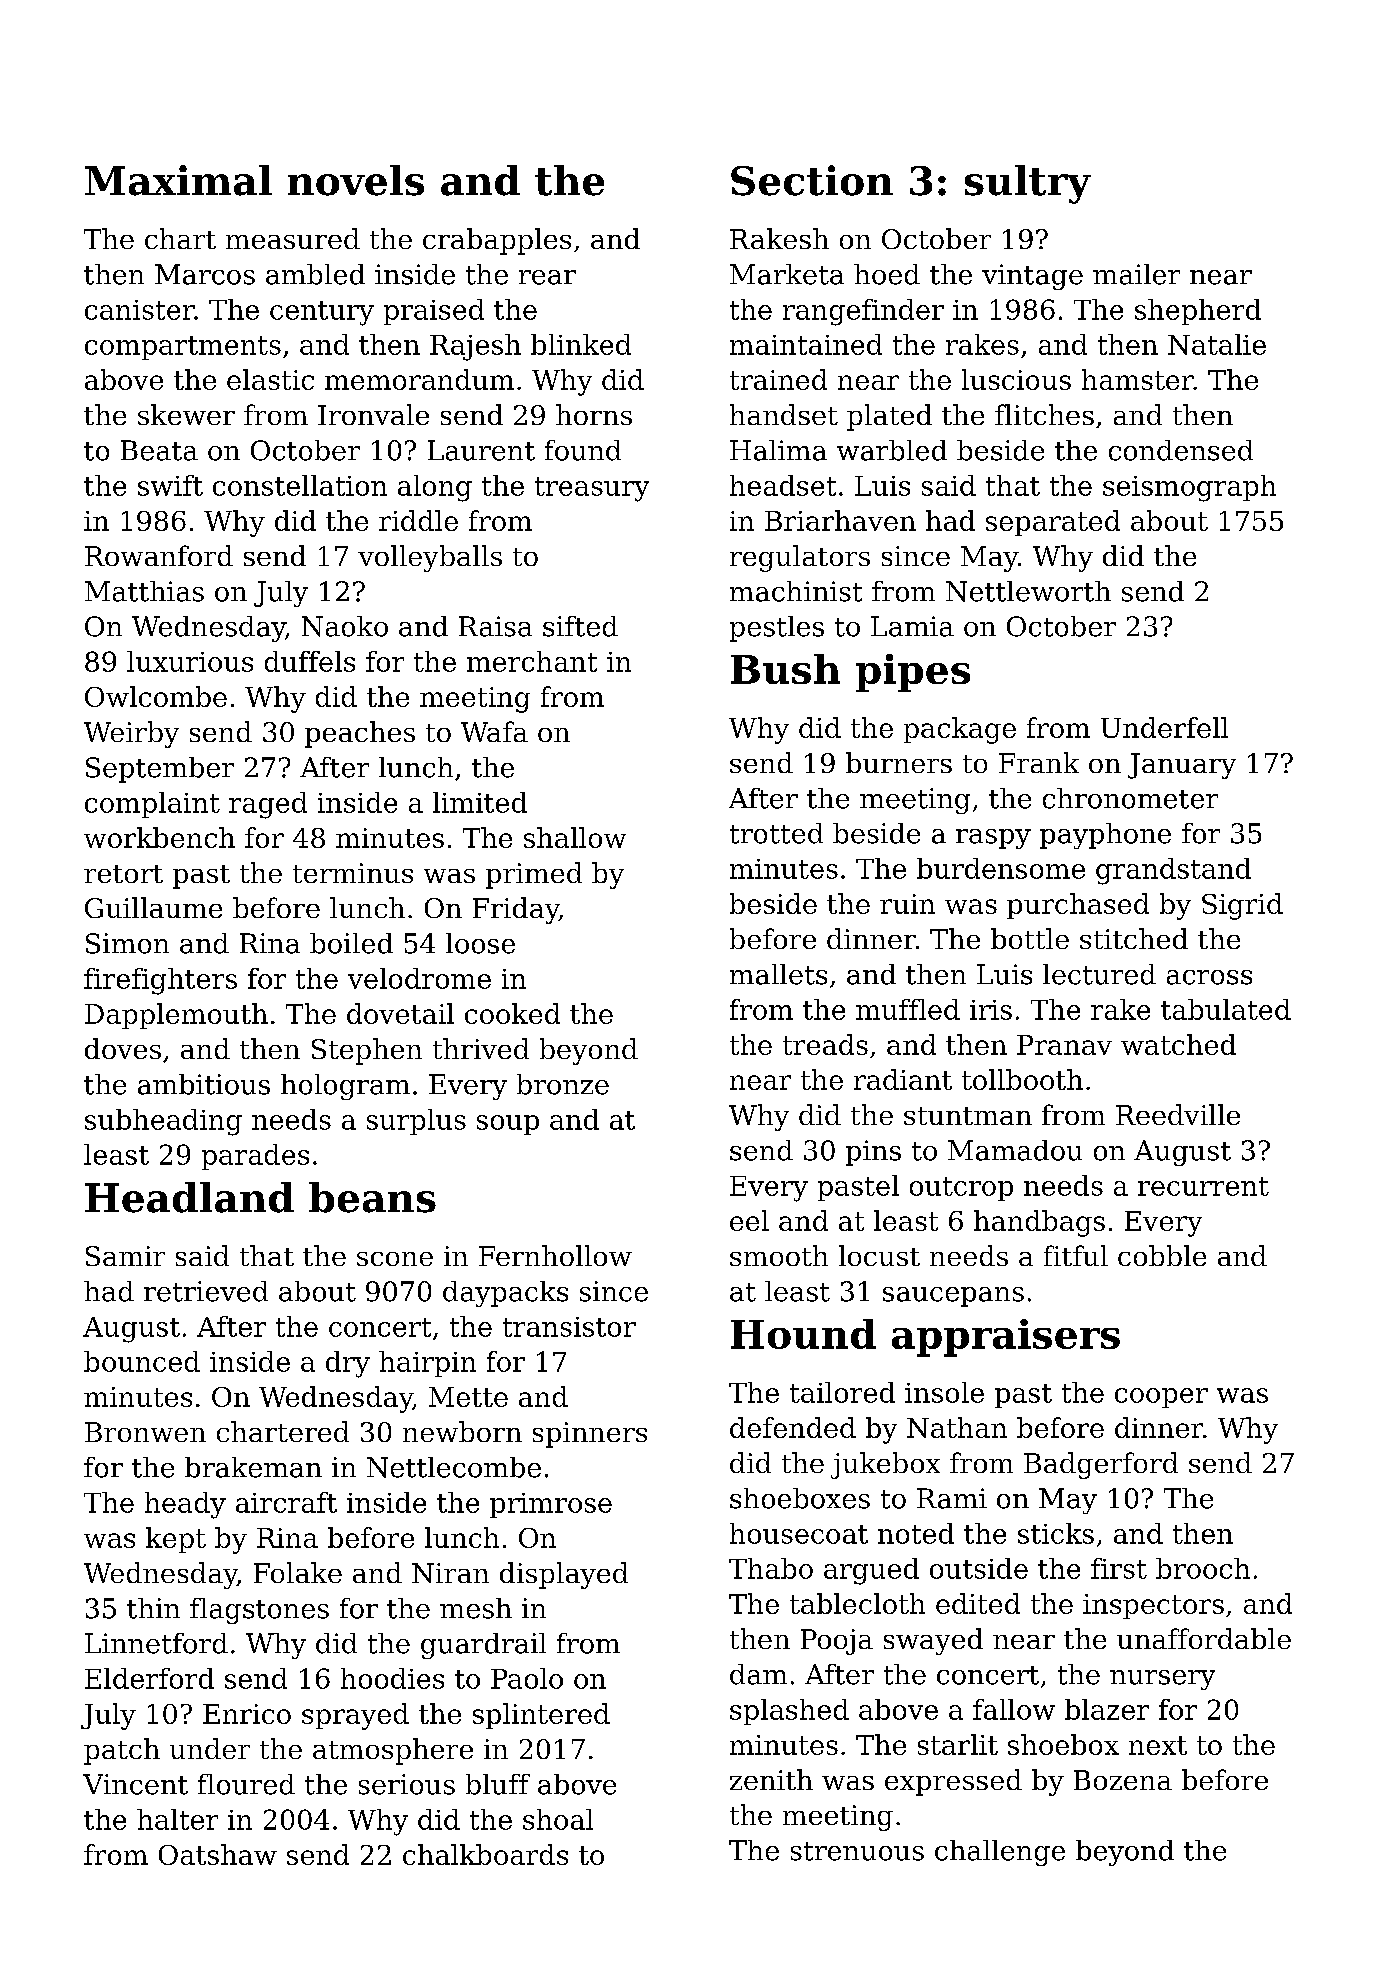 This screenshot has width=1386, height=1969. Describe the element at coordinates (481, 450) in the screenshot. I see `Laurent` at that location.
